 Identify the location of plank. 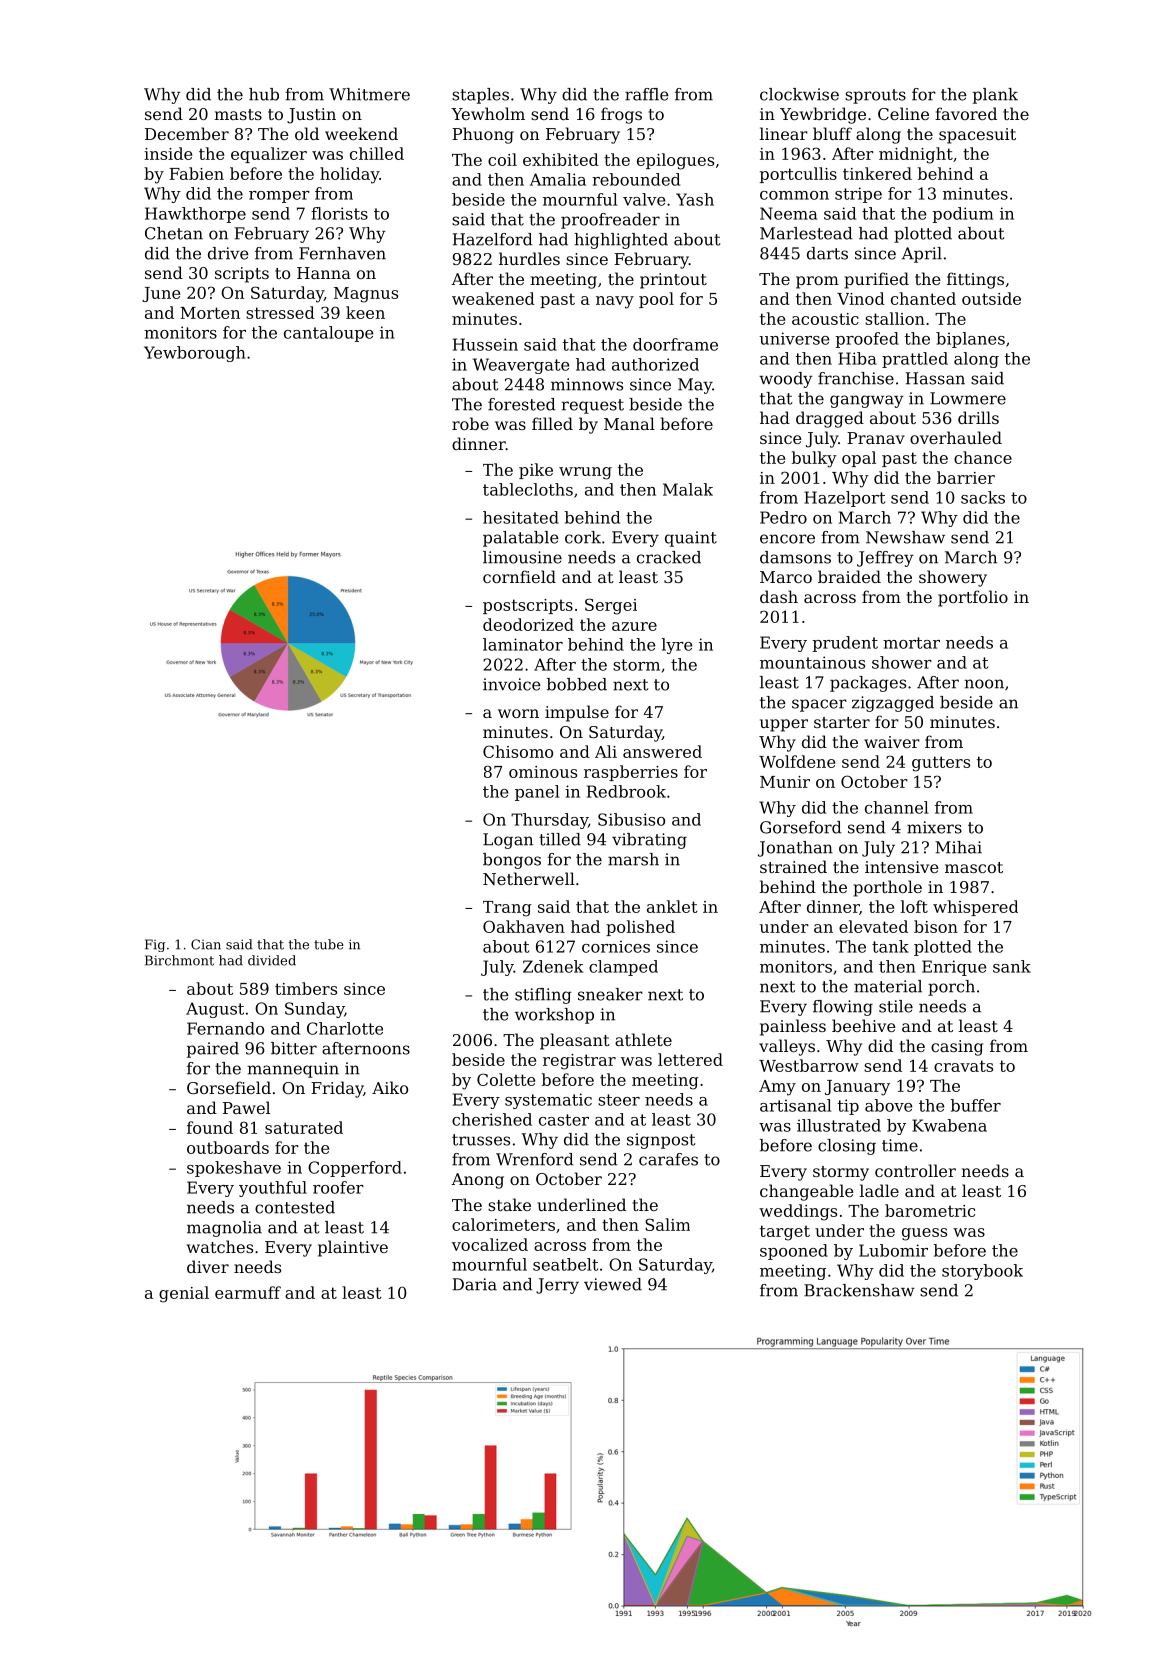
(995, 96).
